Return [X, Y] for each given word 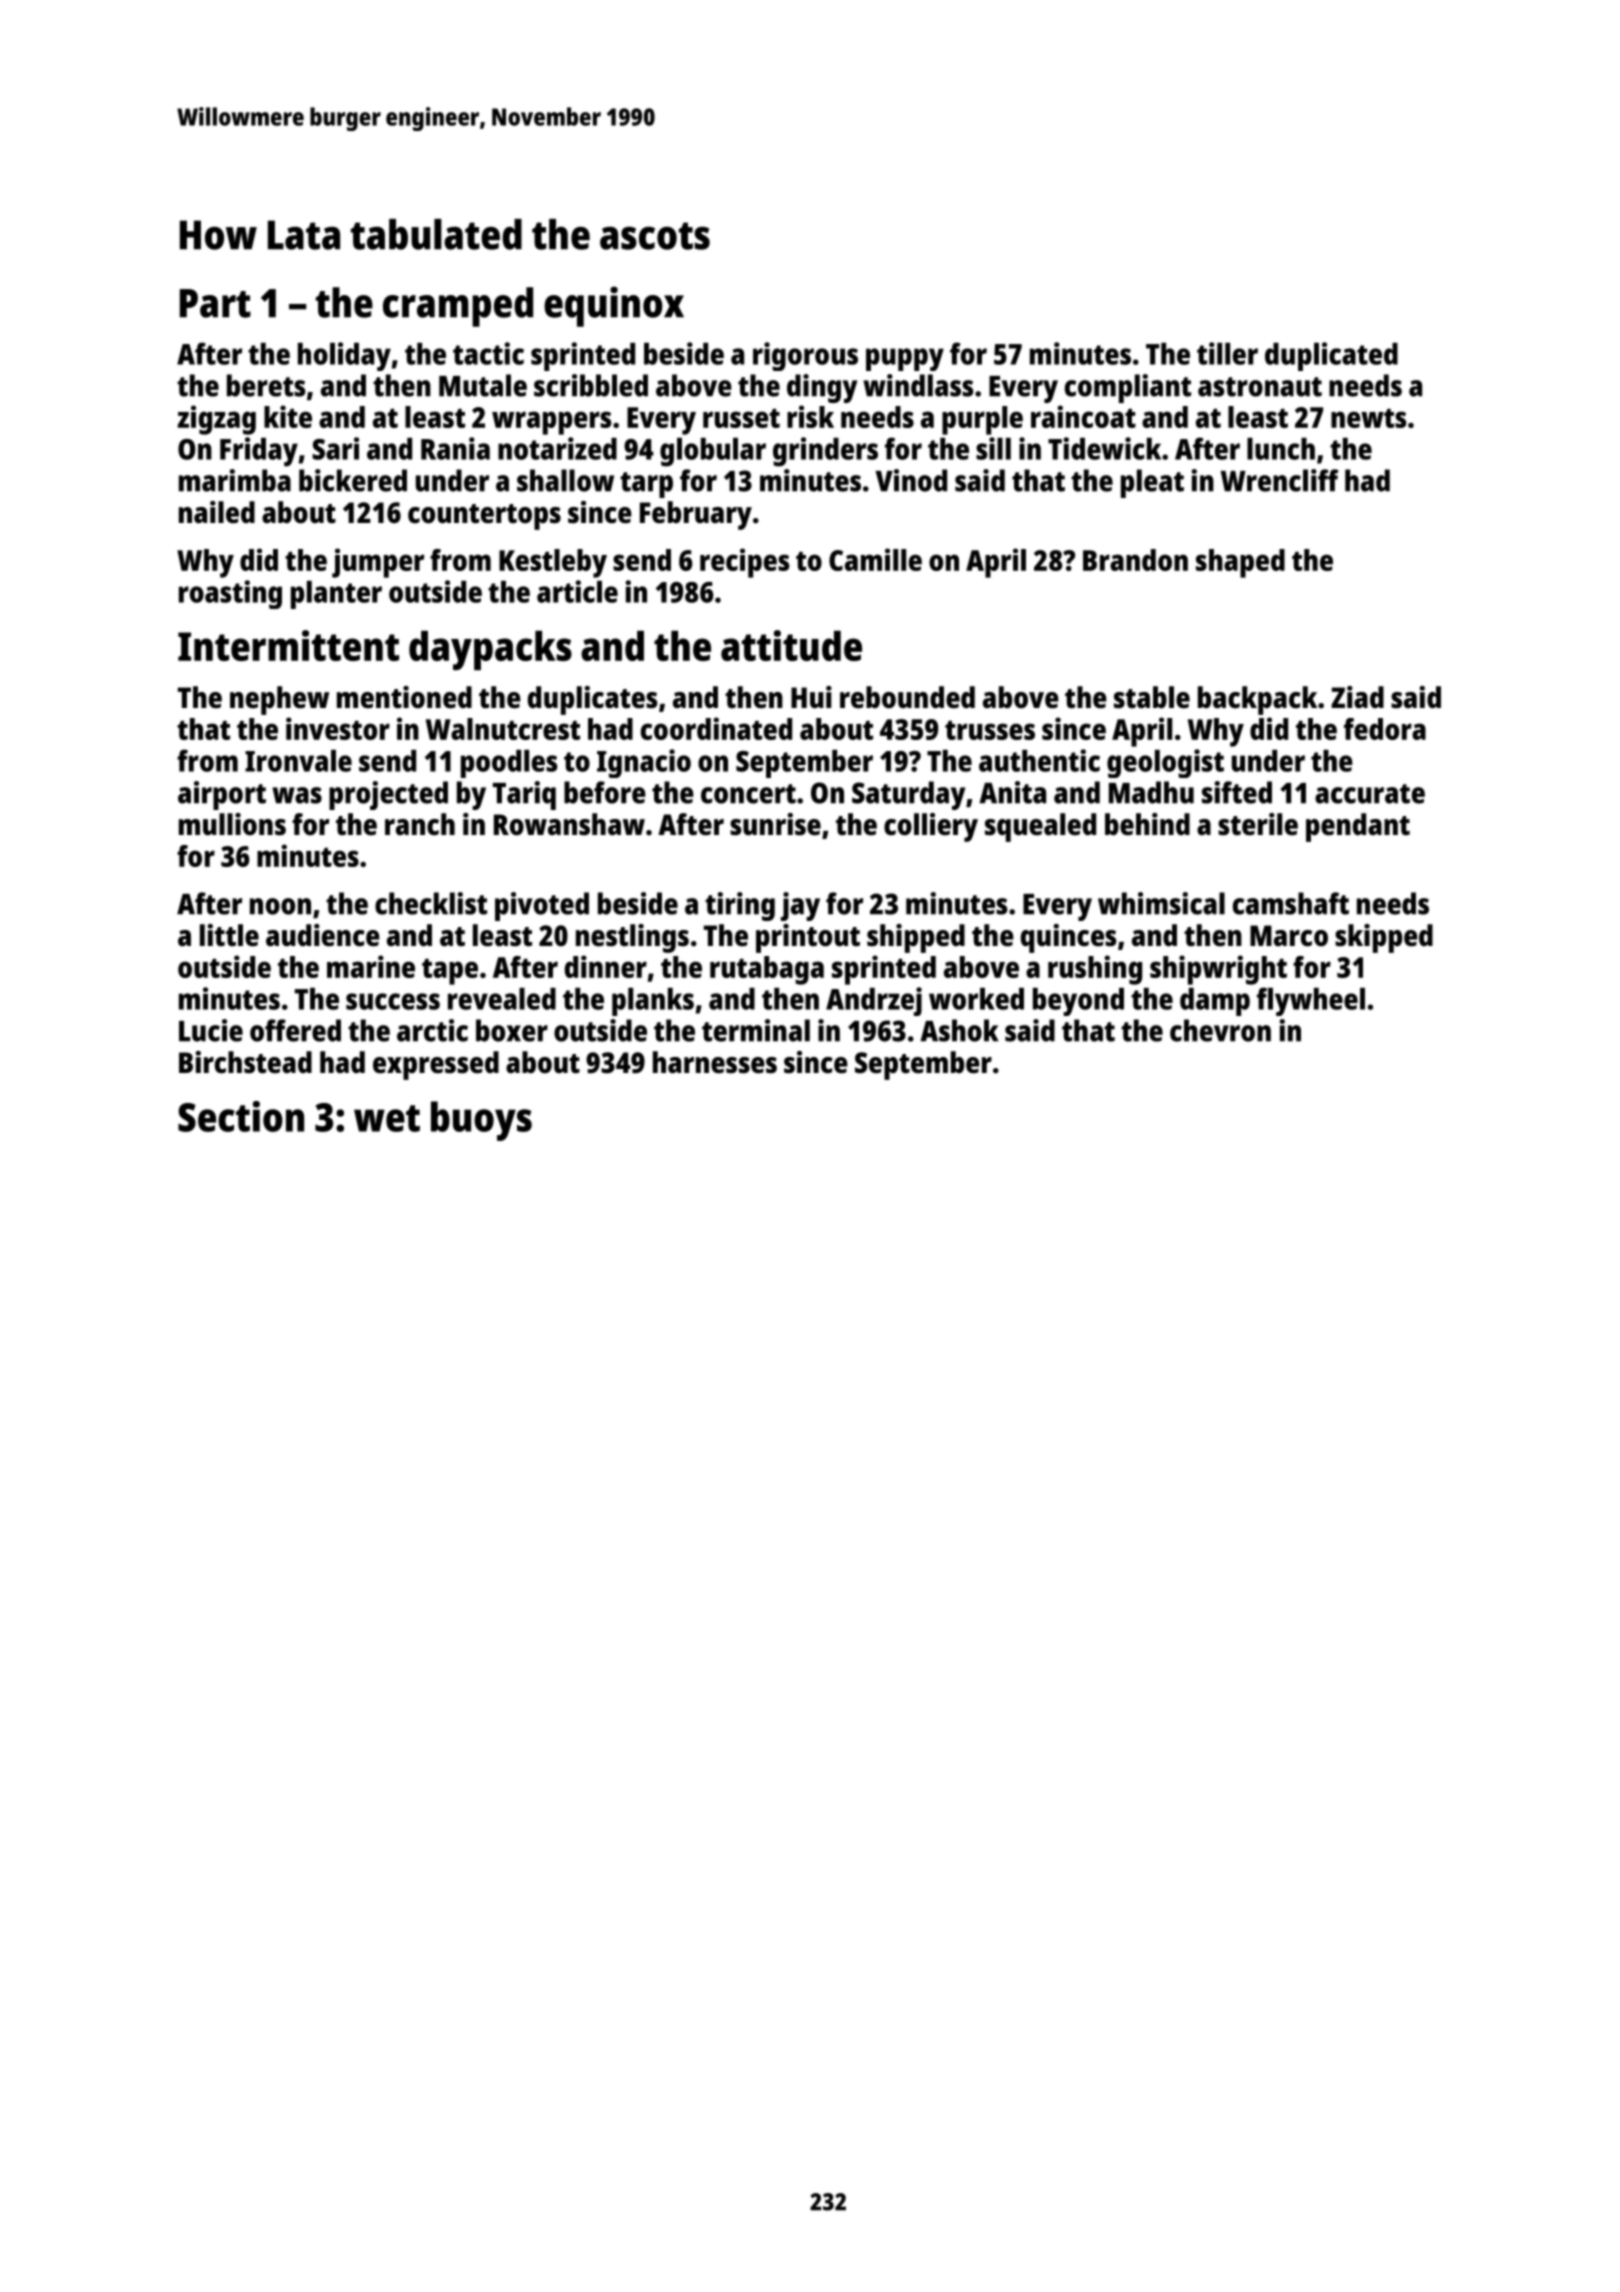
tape [450, 972]
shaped [1240, 563]
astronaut [1260, 387]
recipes [744, 563]
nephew [279, 700]
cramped [458, 307]
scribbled [591, 385]
